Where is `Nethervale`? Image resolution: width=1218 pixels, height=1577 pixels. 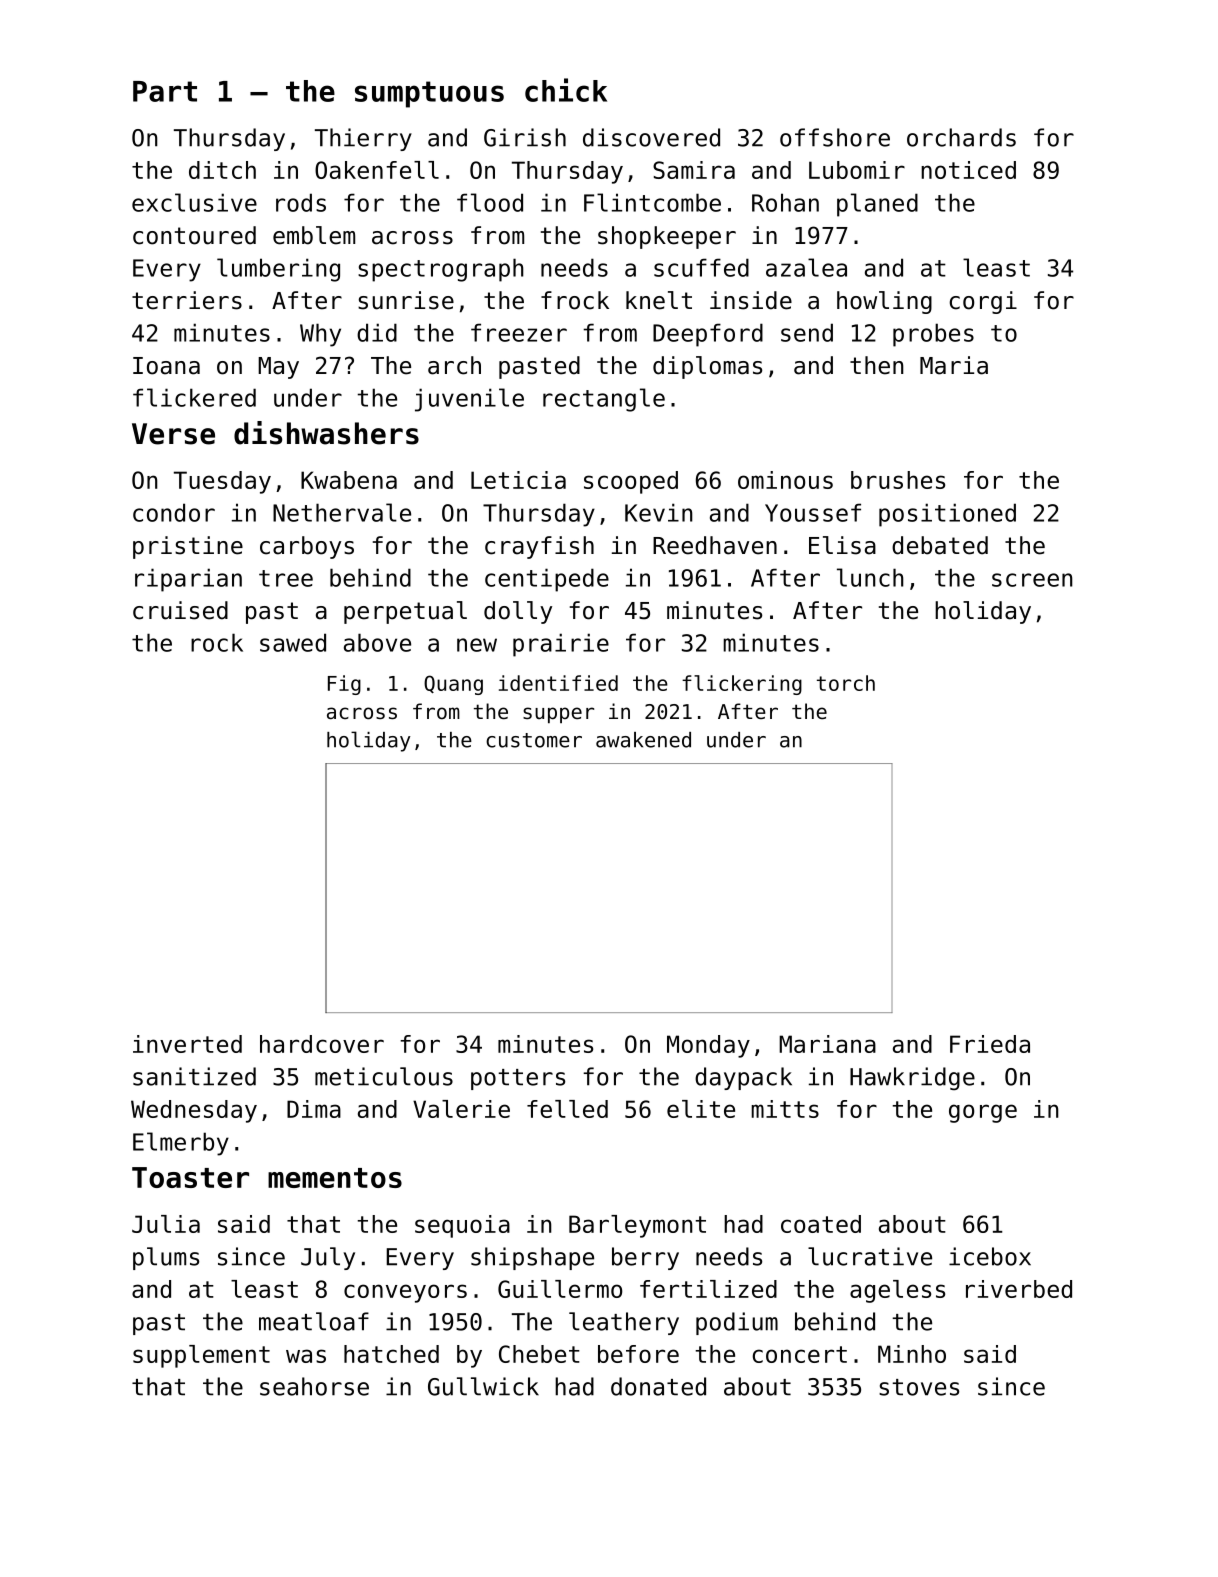 Nethervale is located at coordinates (342, 512).
